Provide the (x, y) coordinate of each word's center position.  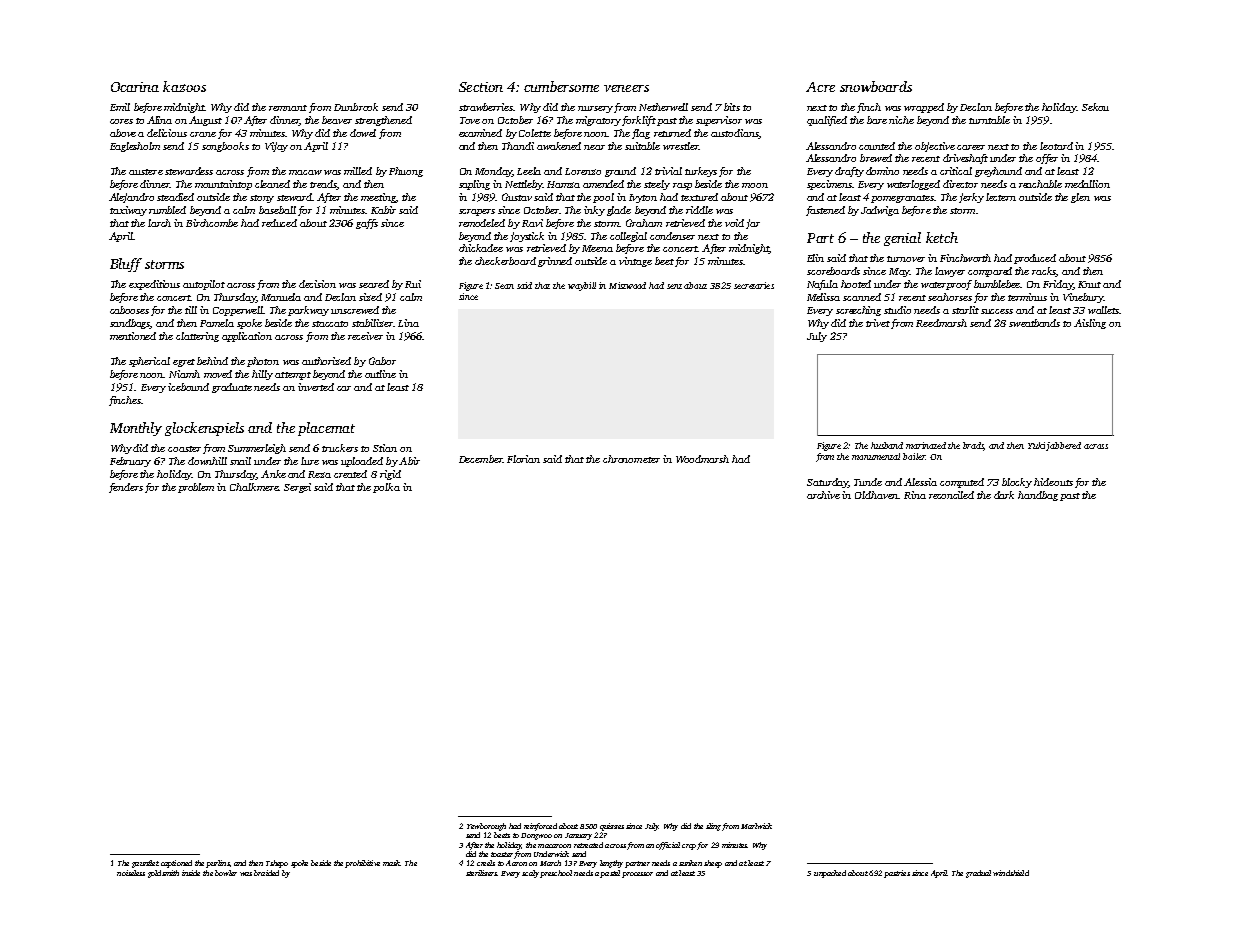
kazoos (184, 86)
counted (877, 146)
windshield (1011, 873)
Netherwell (663, 107)
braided (266, 873)
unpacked (830, 874)
